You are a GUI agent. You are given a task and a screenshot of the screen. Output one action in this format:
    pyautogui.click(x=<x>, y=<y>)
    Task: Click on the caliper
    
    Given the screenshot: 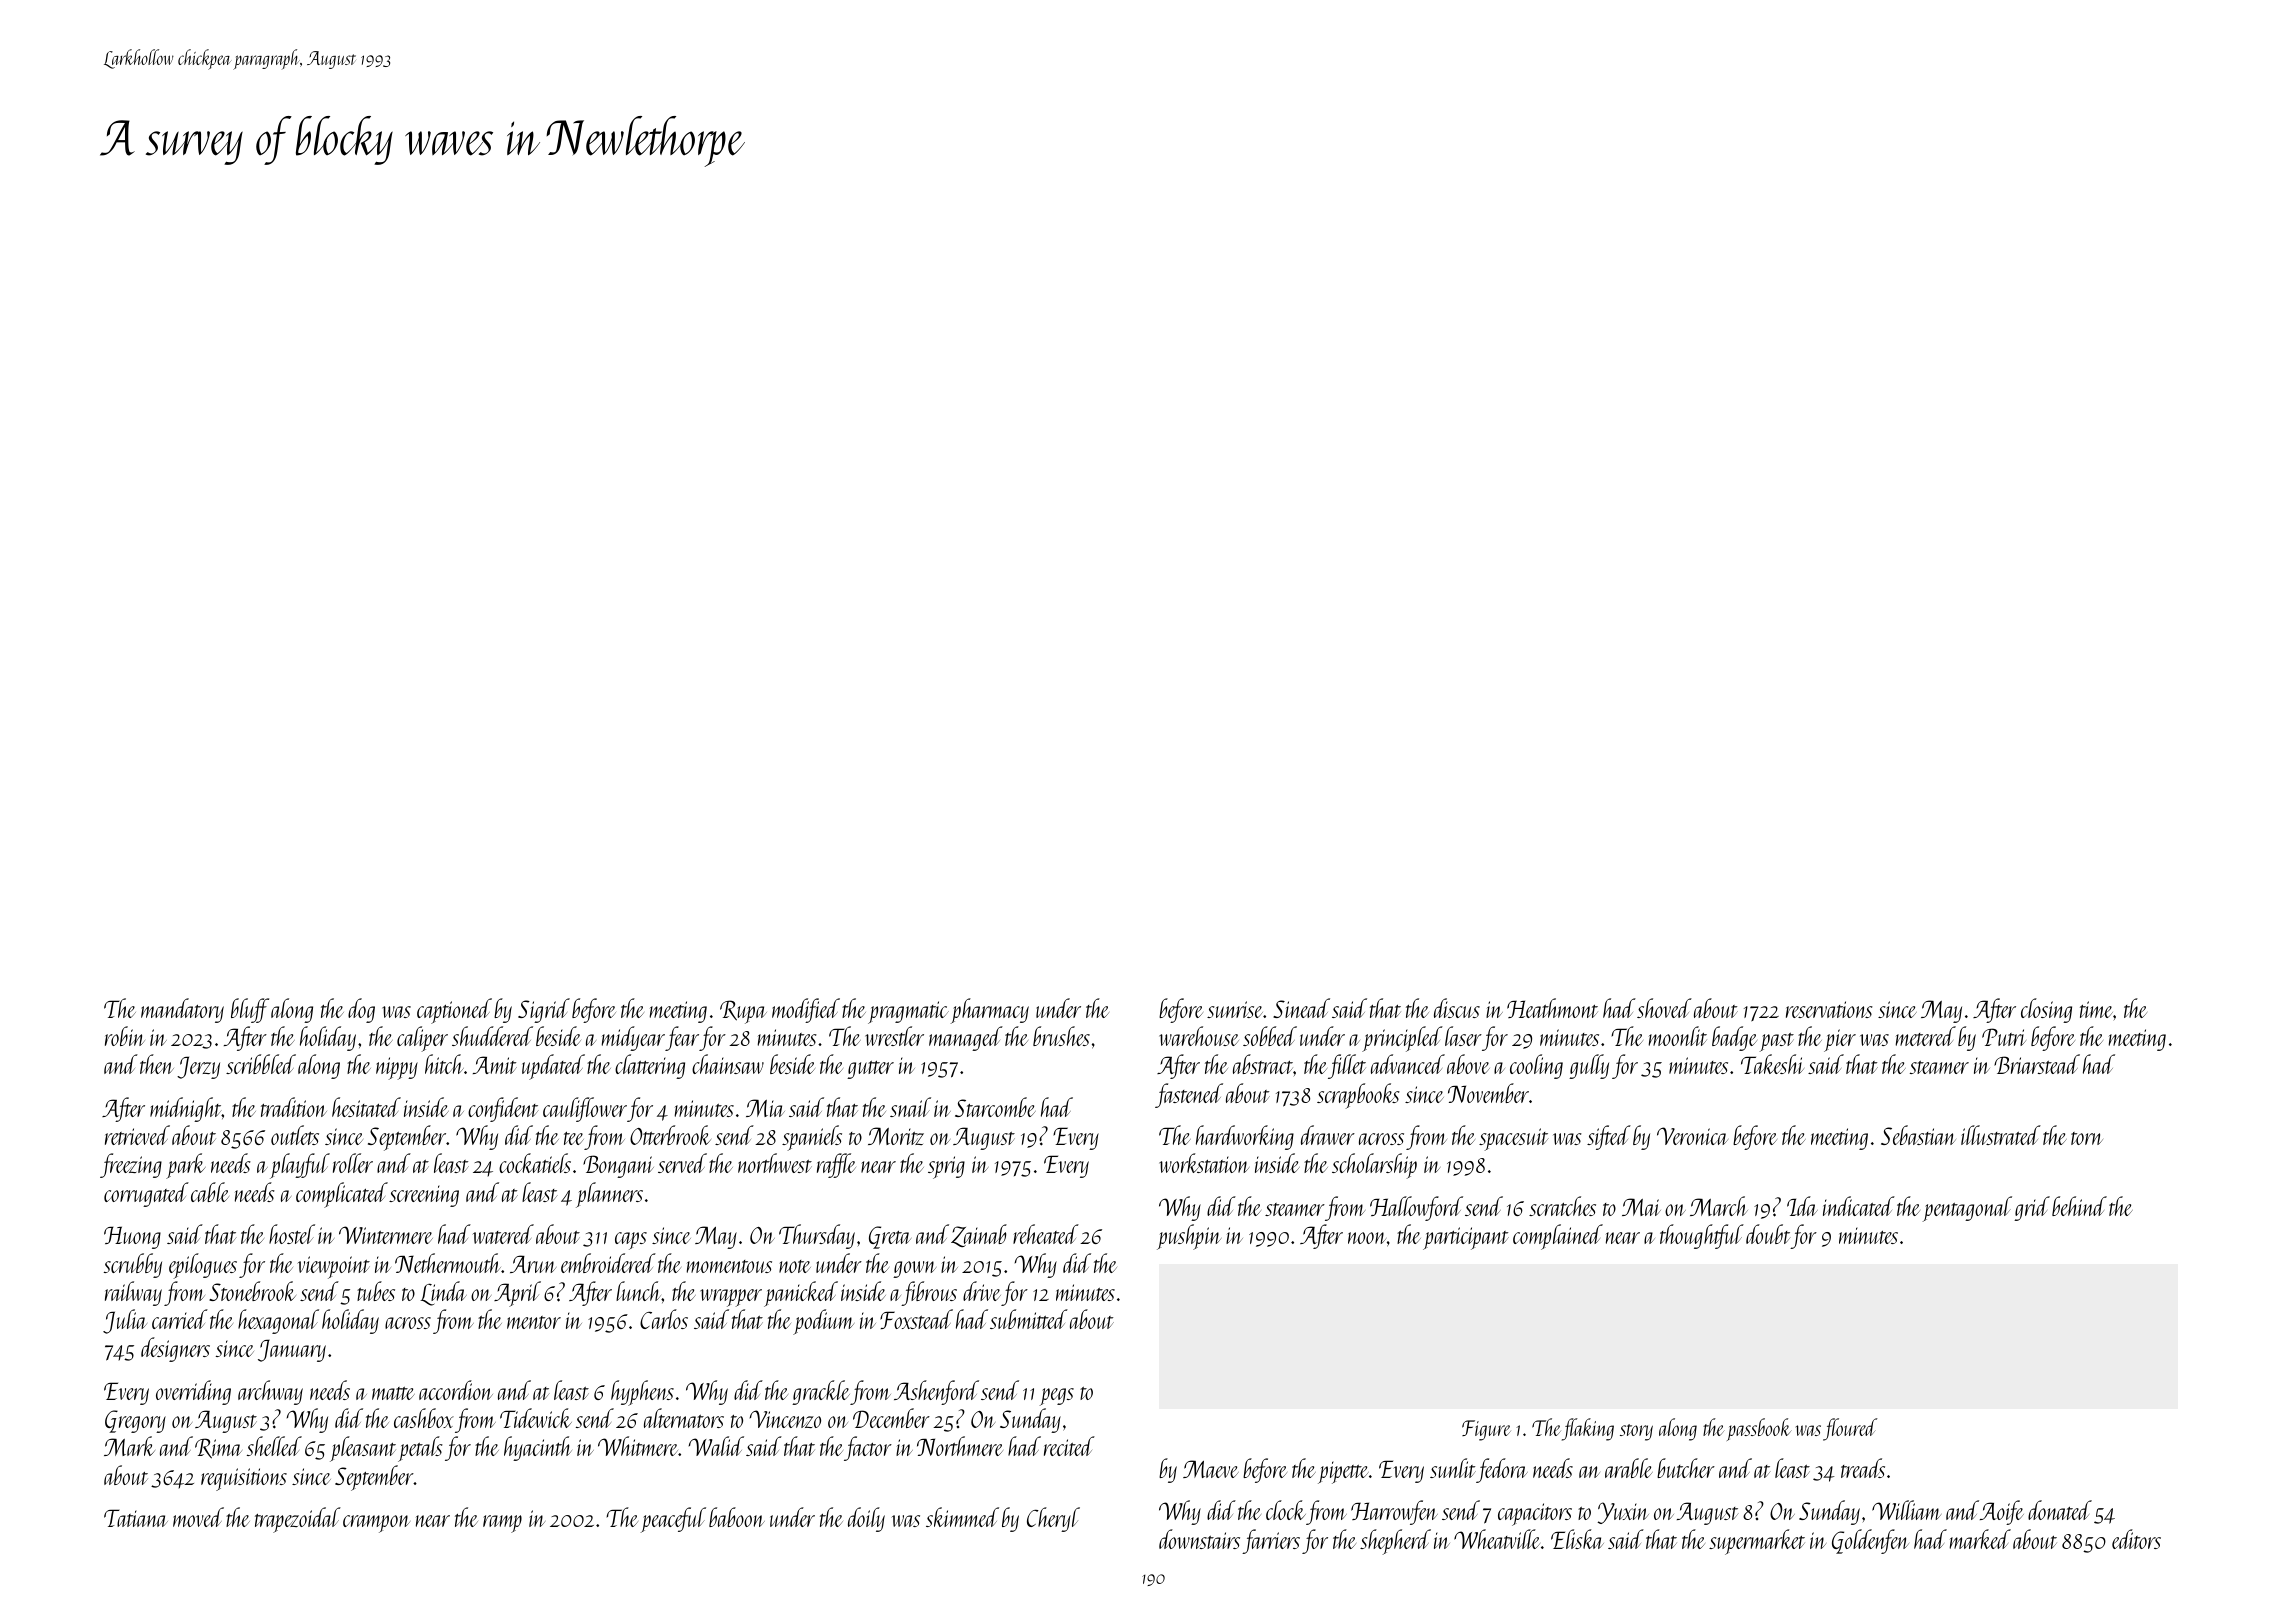 What is the action you would take?
    pyautogui.click(x=422, y=1039)
